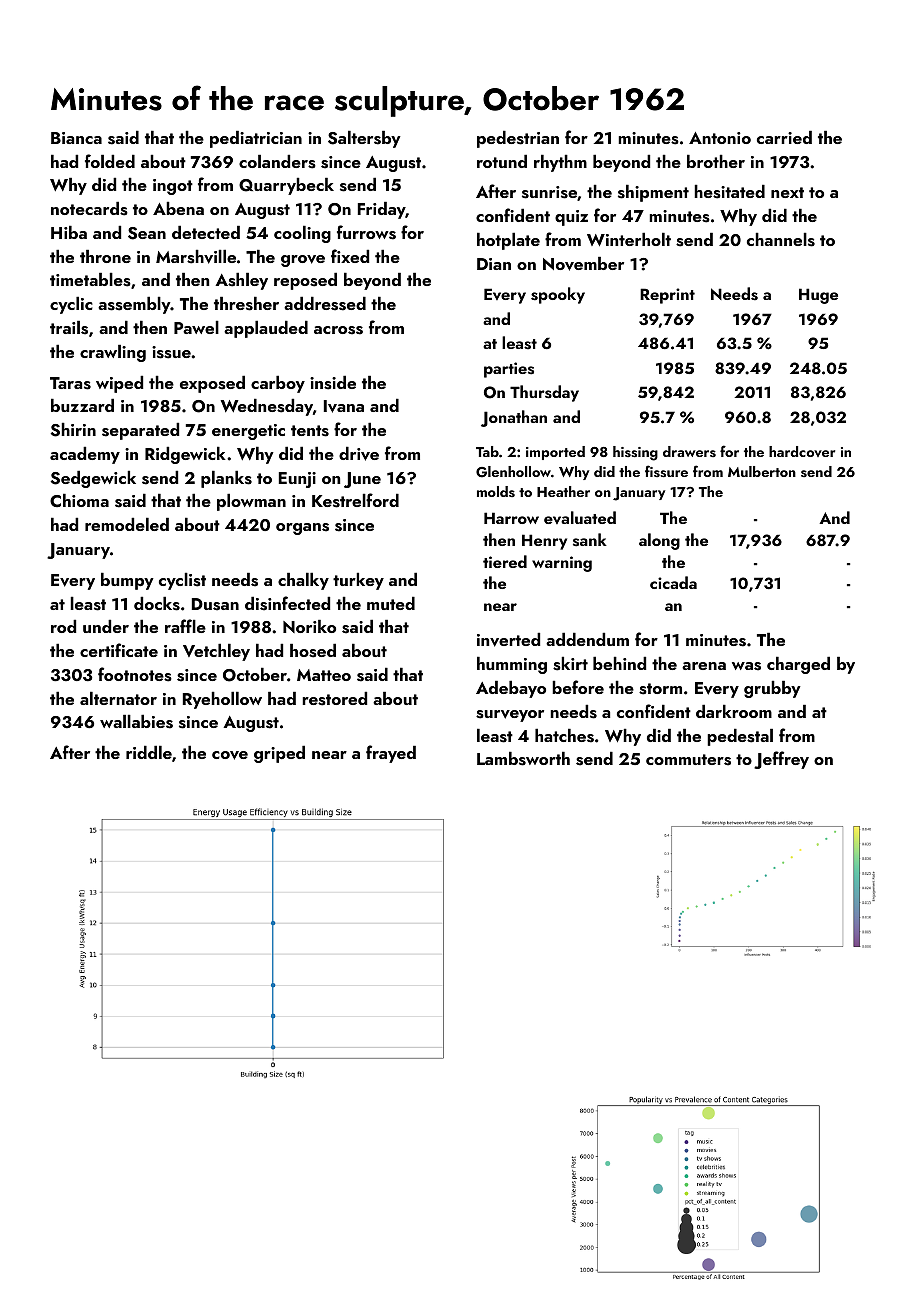  I want to click on pedestrian, so click(518, 139).
